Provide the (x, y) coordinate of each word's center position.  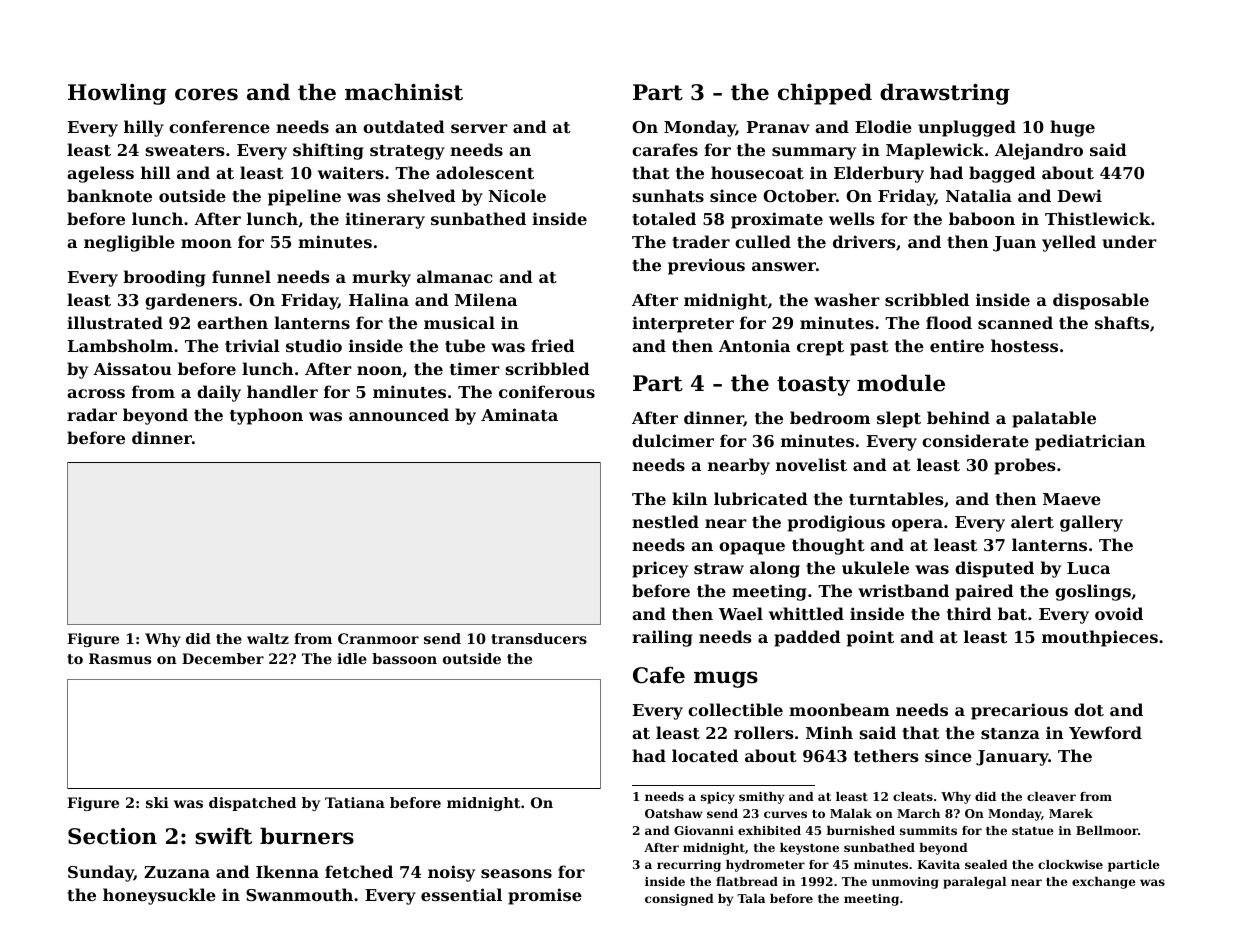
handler (282, 391)
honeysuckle (159, 896)
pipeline (304, 197)
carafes (665, 149)
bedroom (830, 417)
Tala (751, 898)
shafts (1122, 322)
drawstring (945, 94)
